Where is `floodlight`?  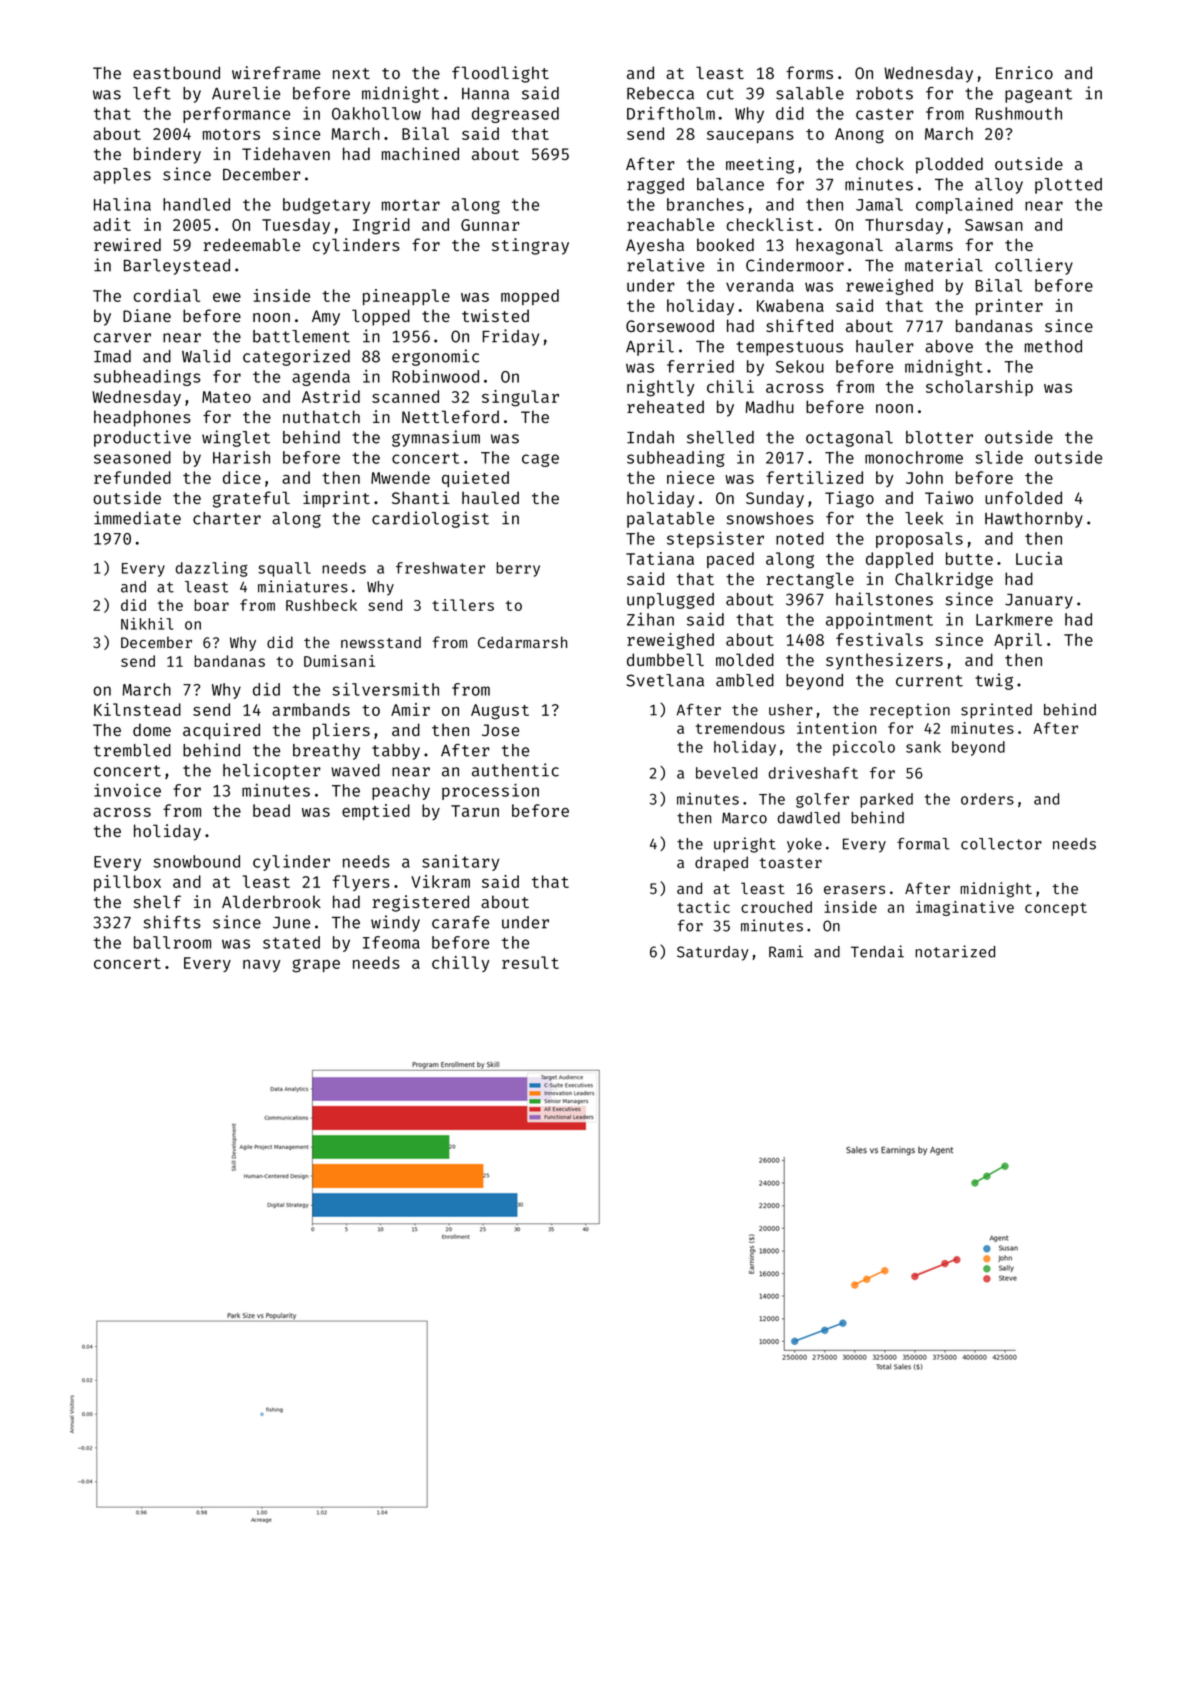 floodlight is located at coordinates (500, 74).
